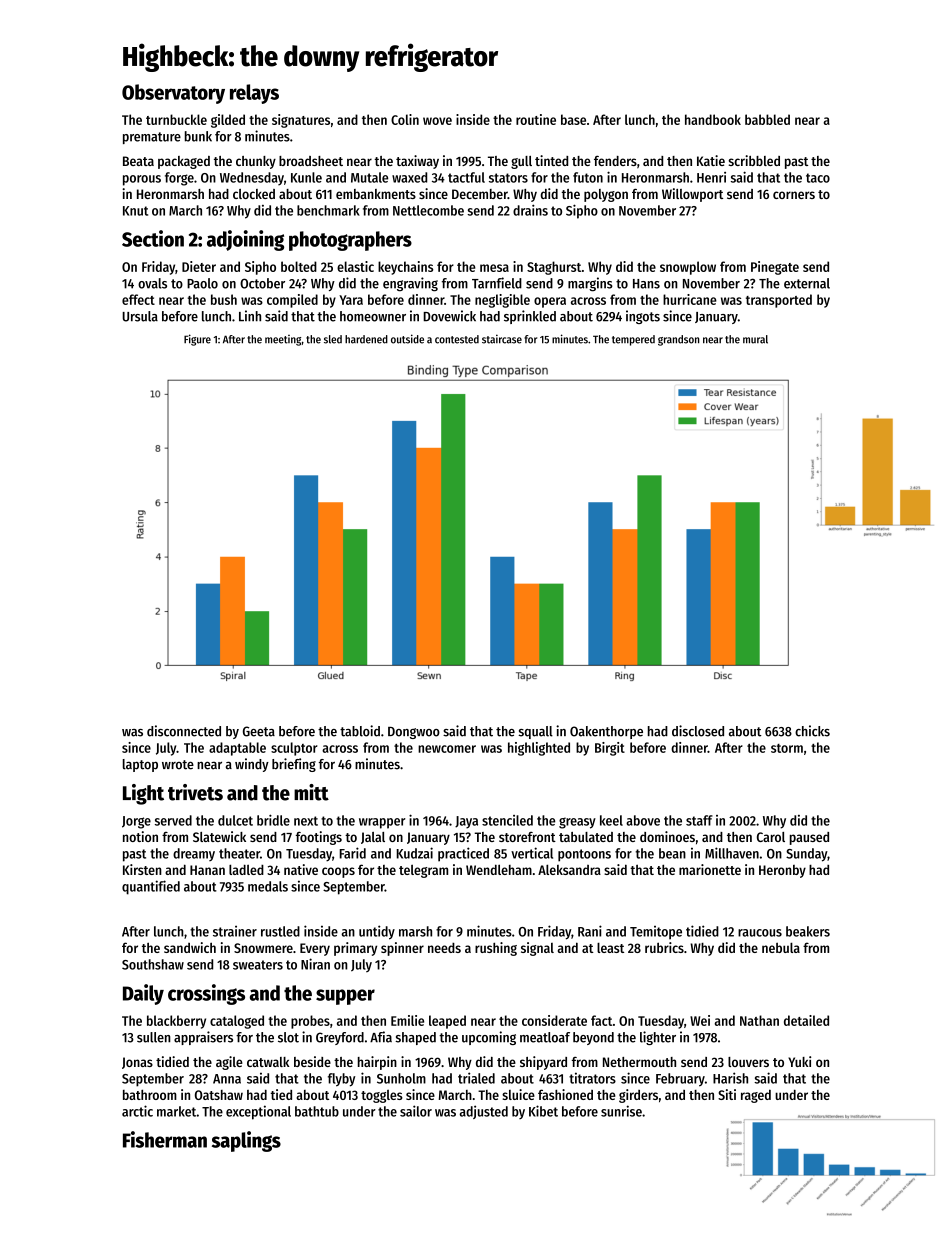 The image size is (952, 1233). I want to click on Colin, so click(405, 119).
